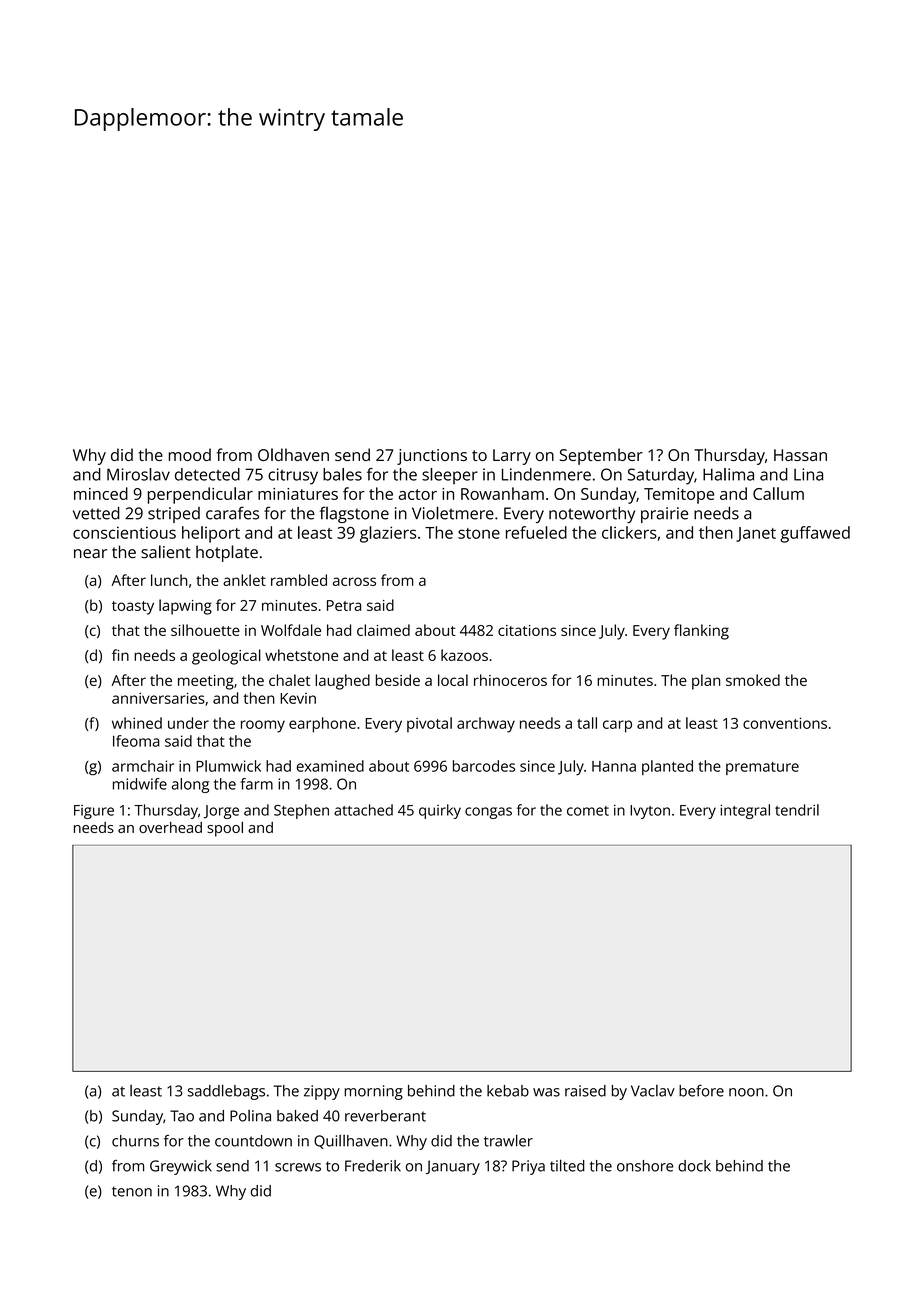  Describe the element at coordinates (512, 457) in the document. I see `Larry` at that location.
